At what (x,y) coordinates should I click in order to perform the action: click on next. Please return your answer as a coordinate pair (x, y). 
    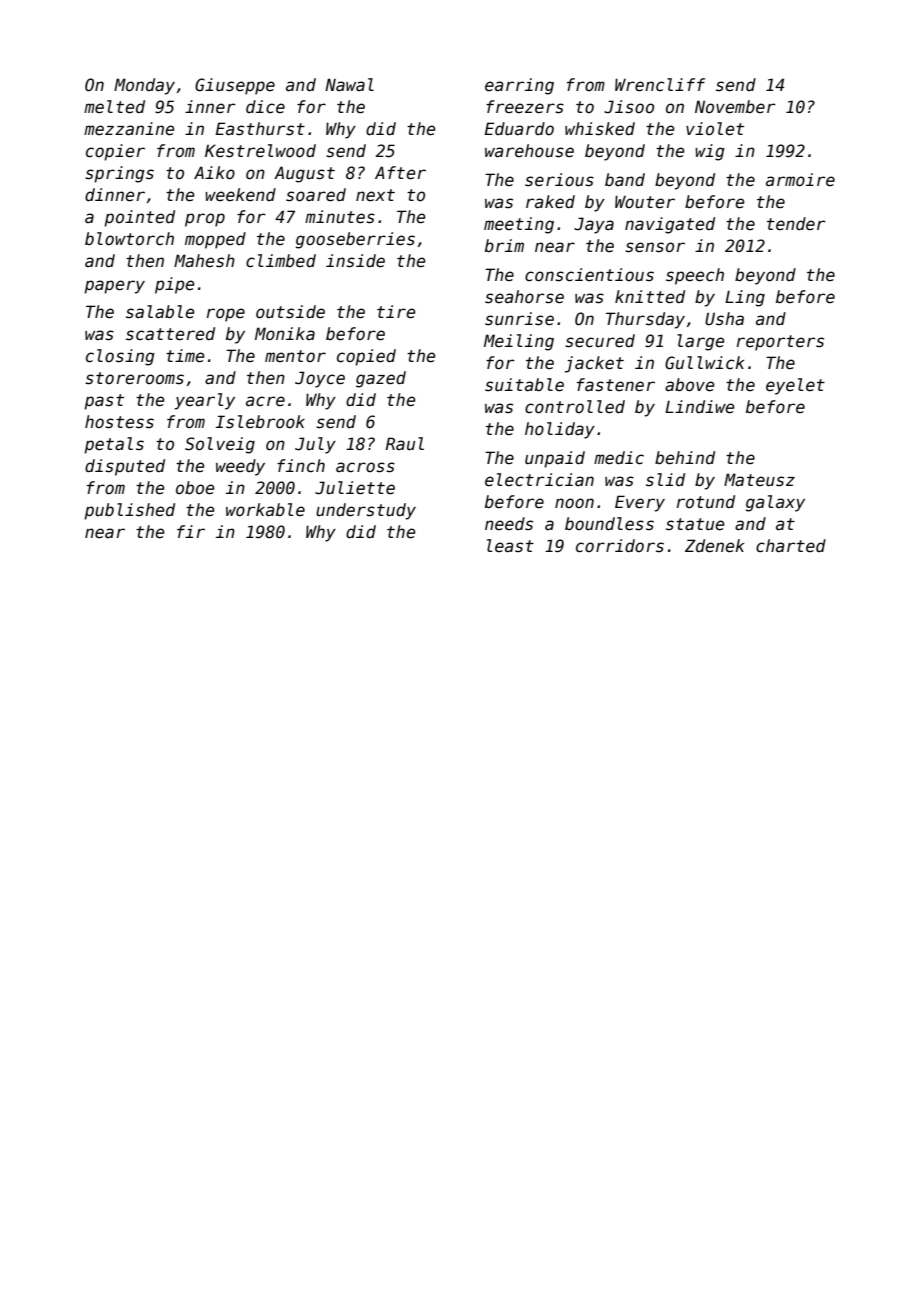
    Looking at the image, I should click on (375, 195).
